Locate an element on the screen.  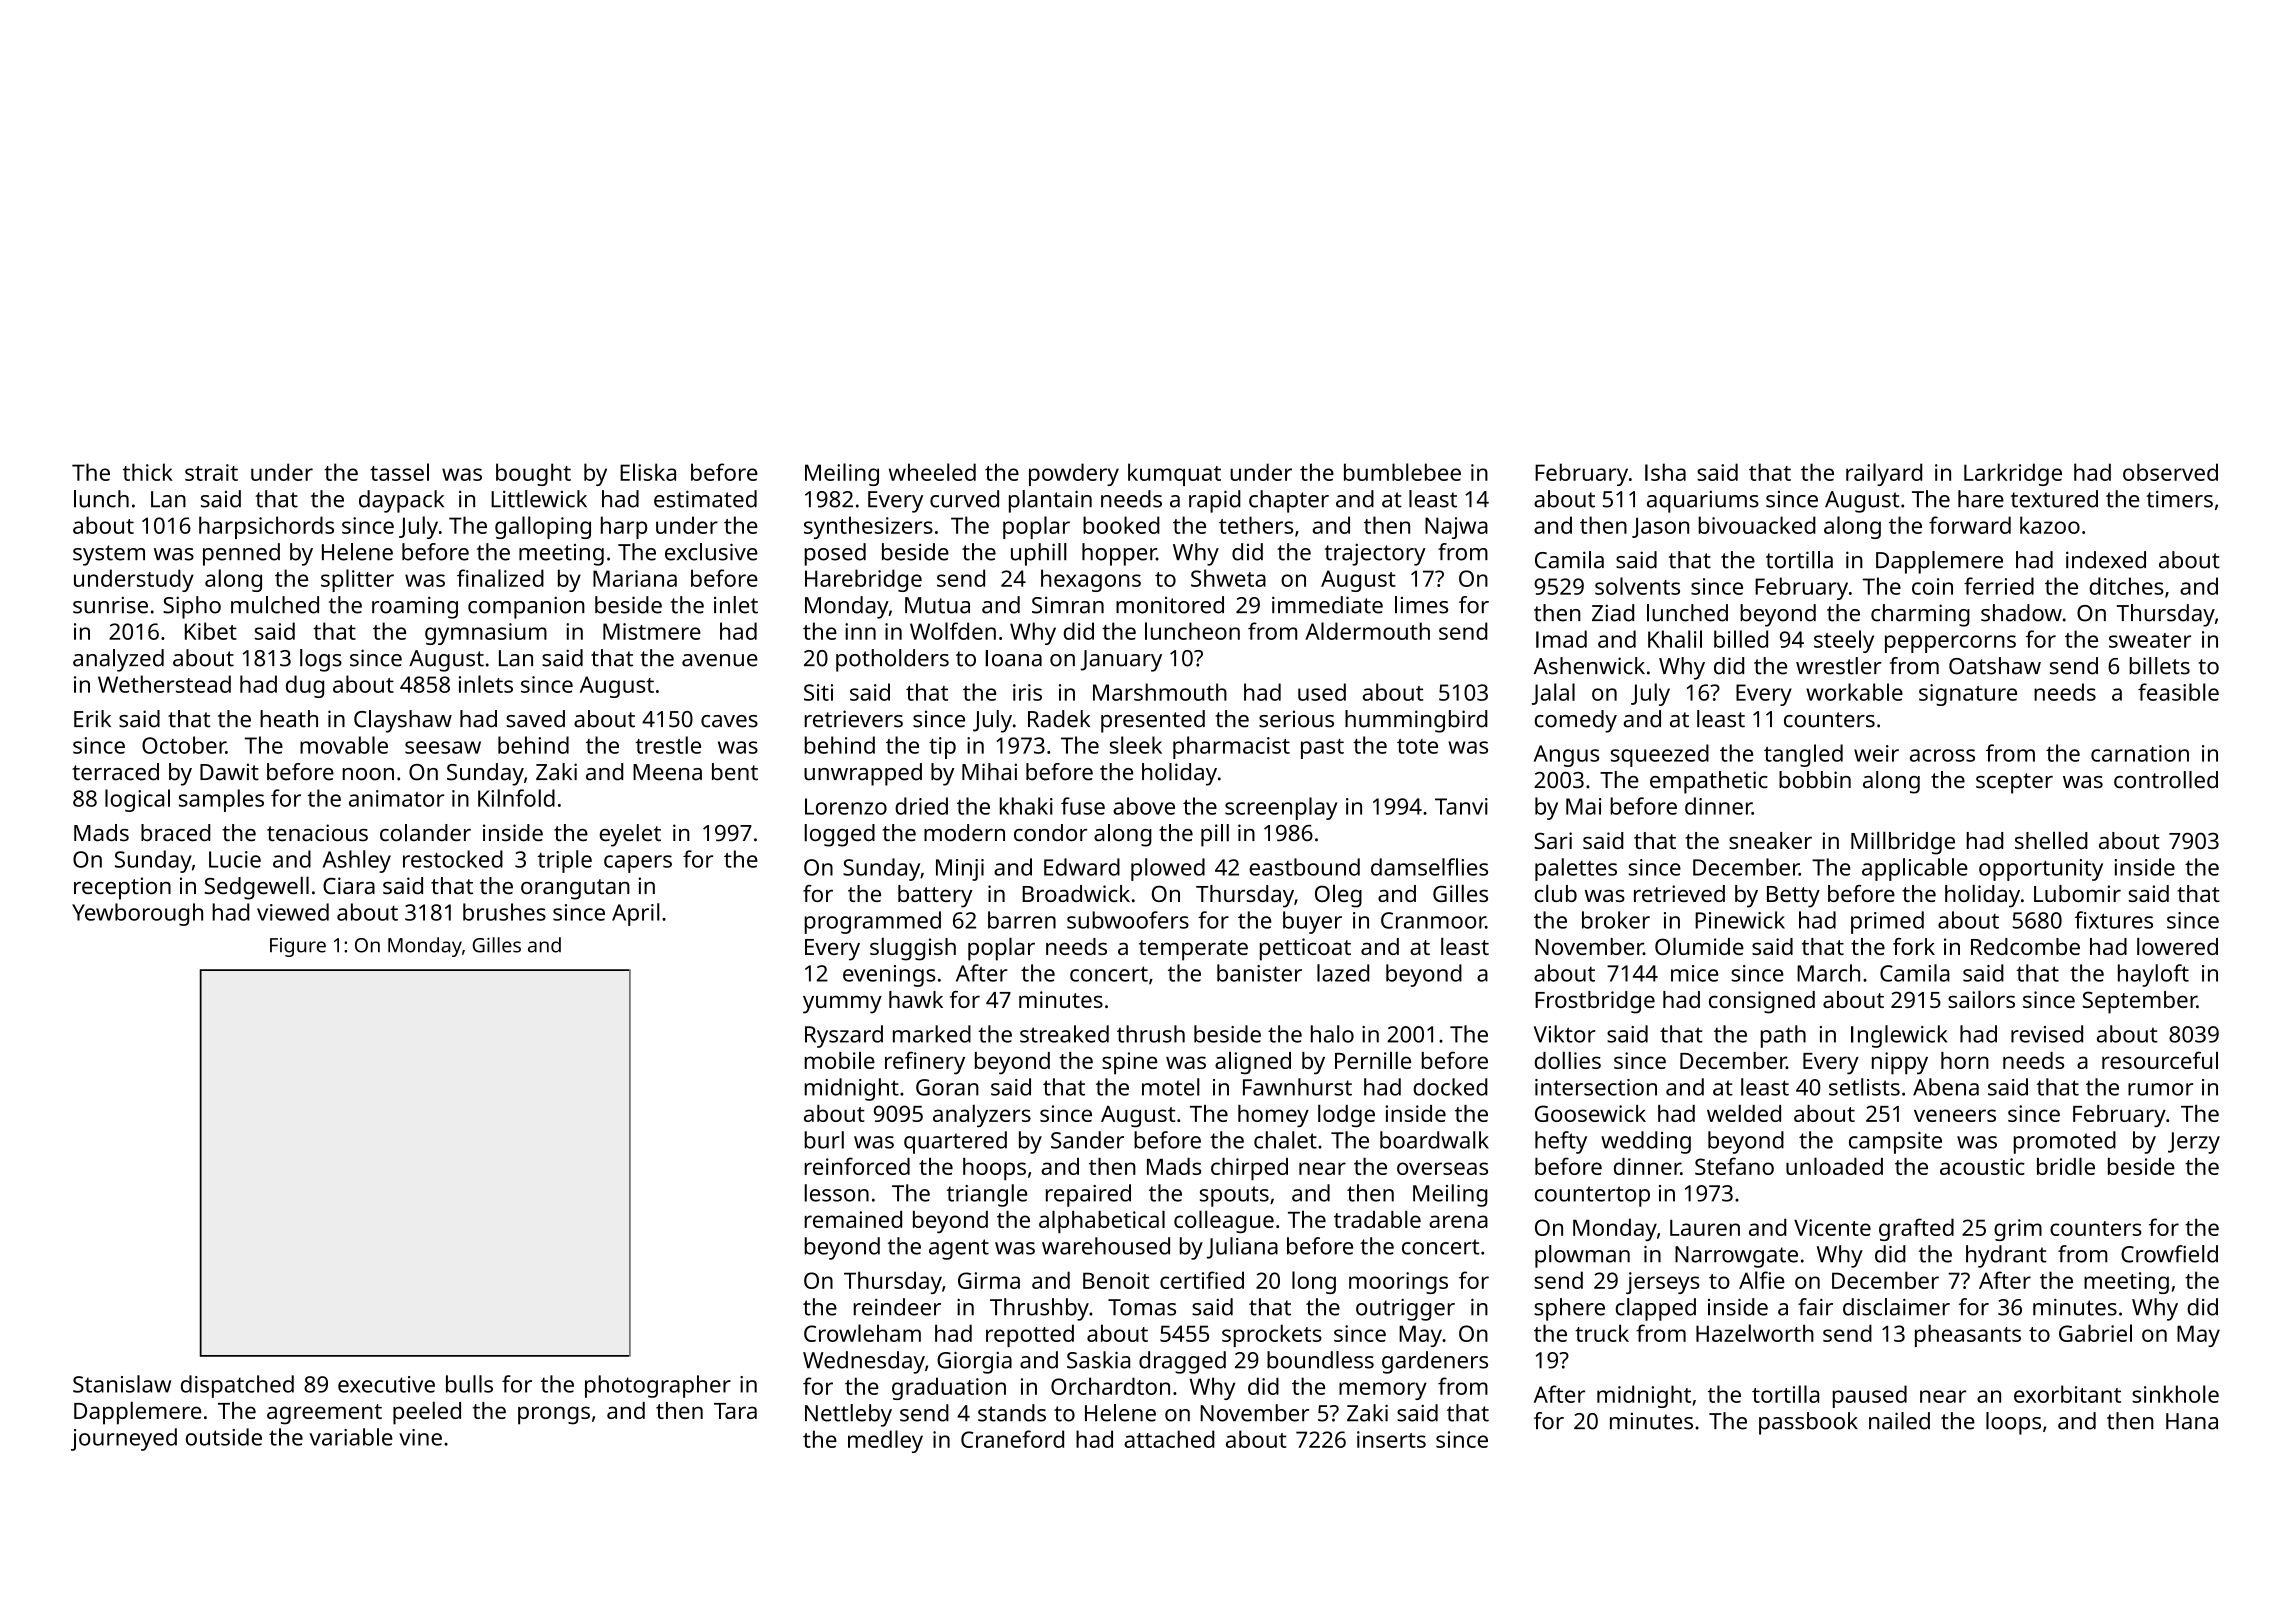
mice is located at coordinates (1695, 973).
